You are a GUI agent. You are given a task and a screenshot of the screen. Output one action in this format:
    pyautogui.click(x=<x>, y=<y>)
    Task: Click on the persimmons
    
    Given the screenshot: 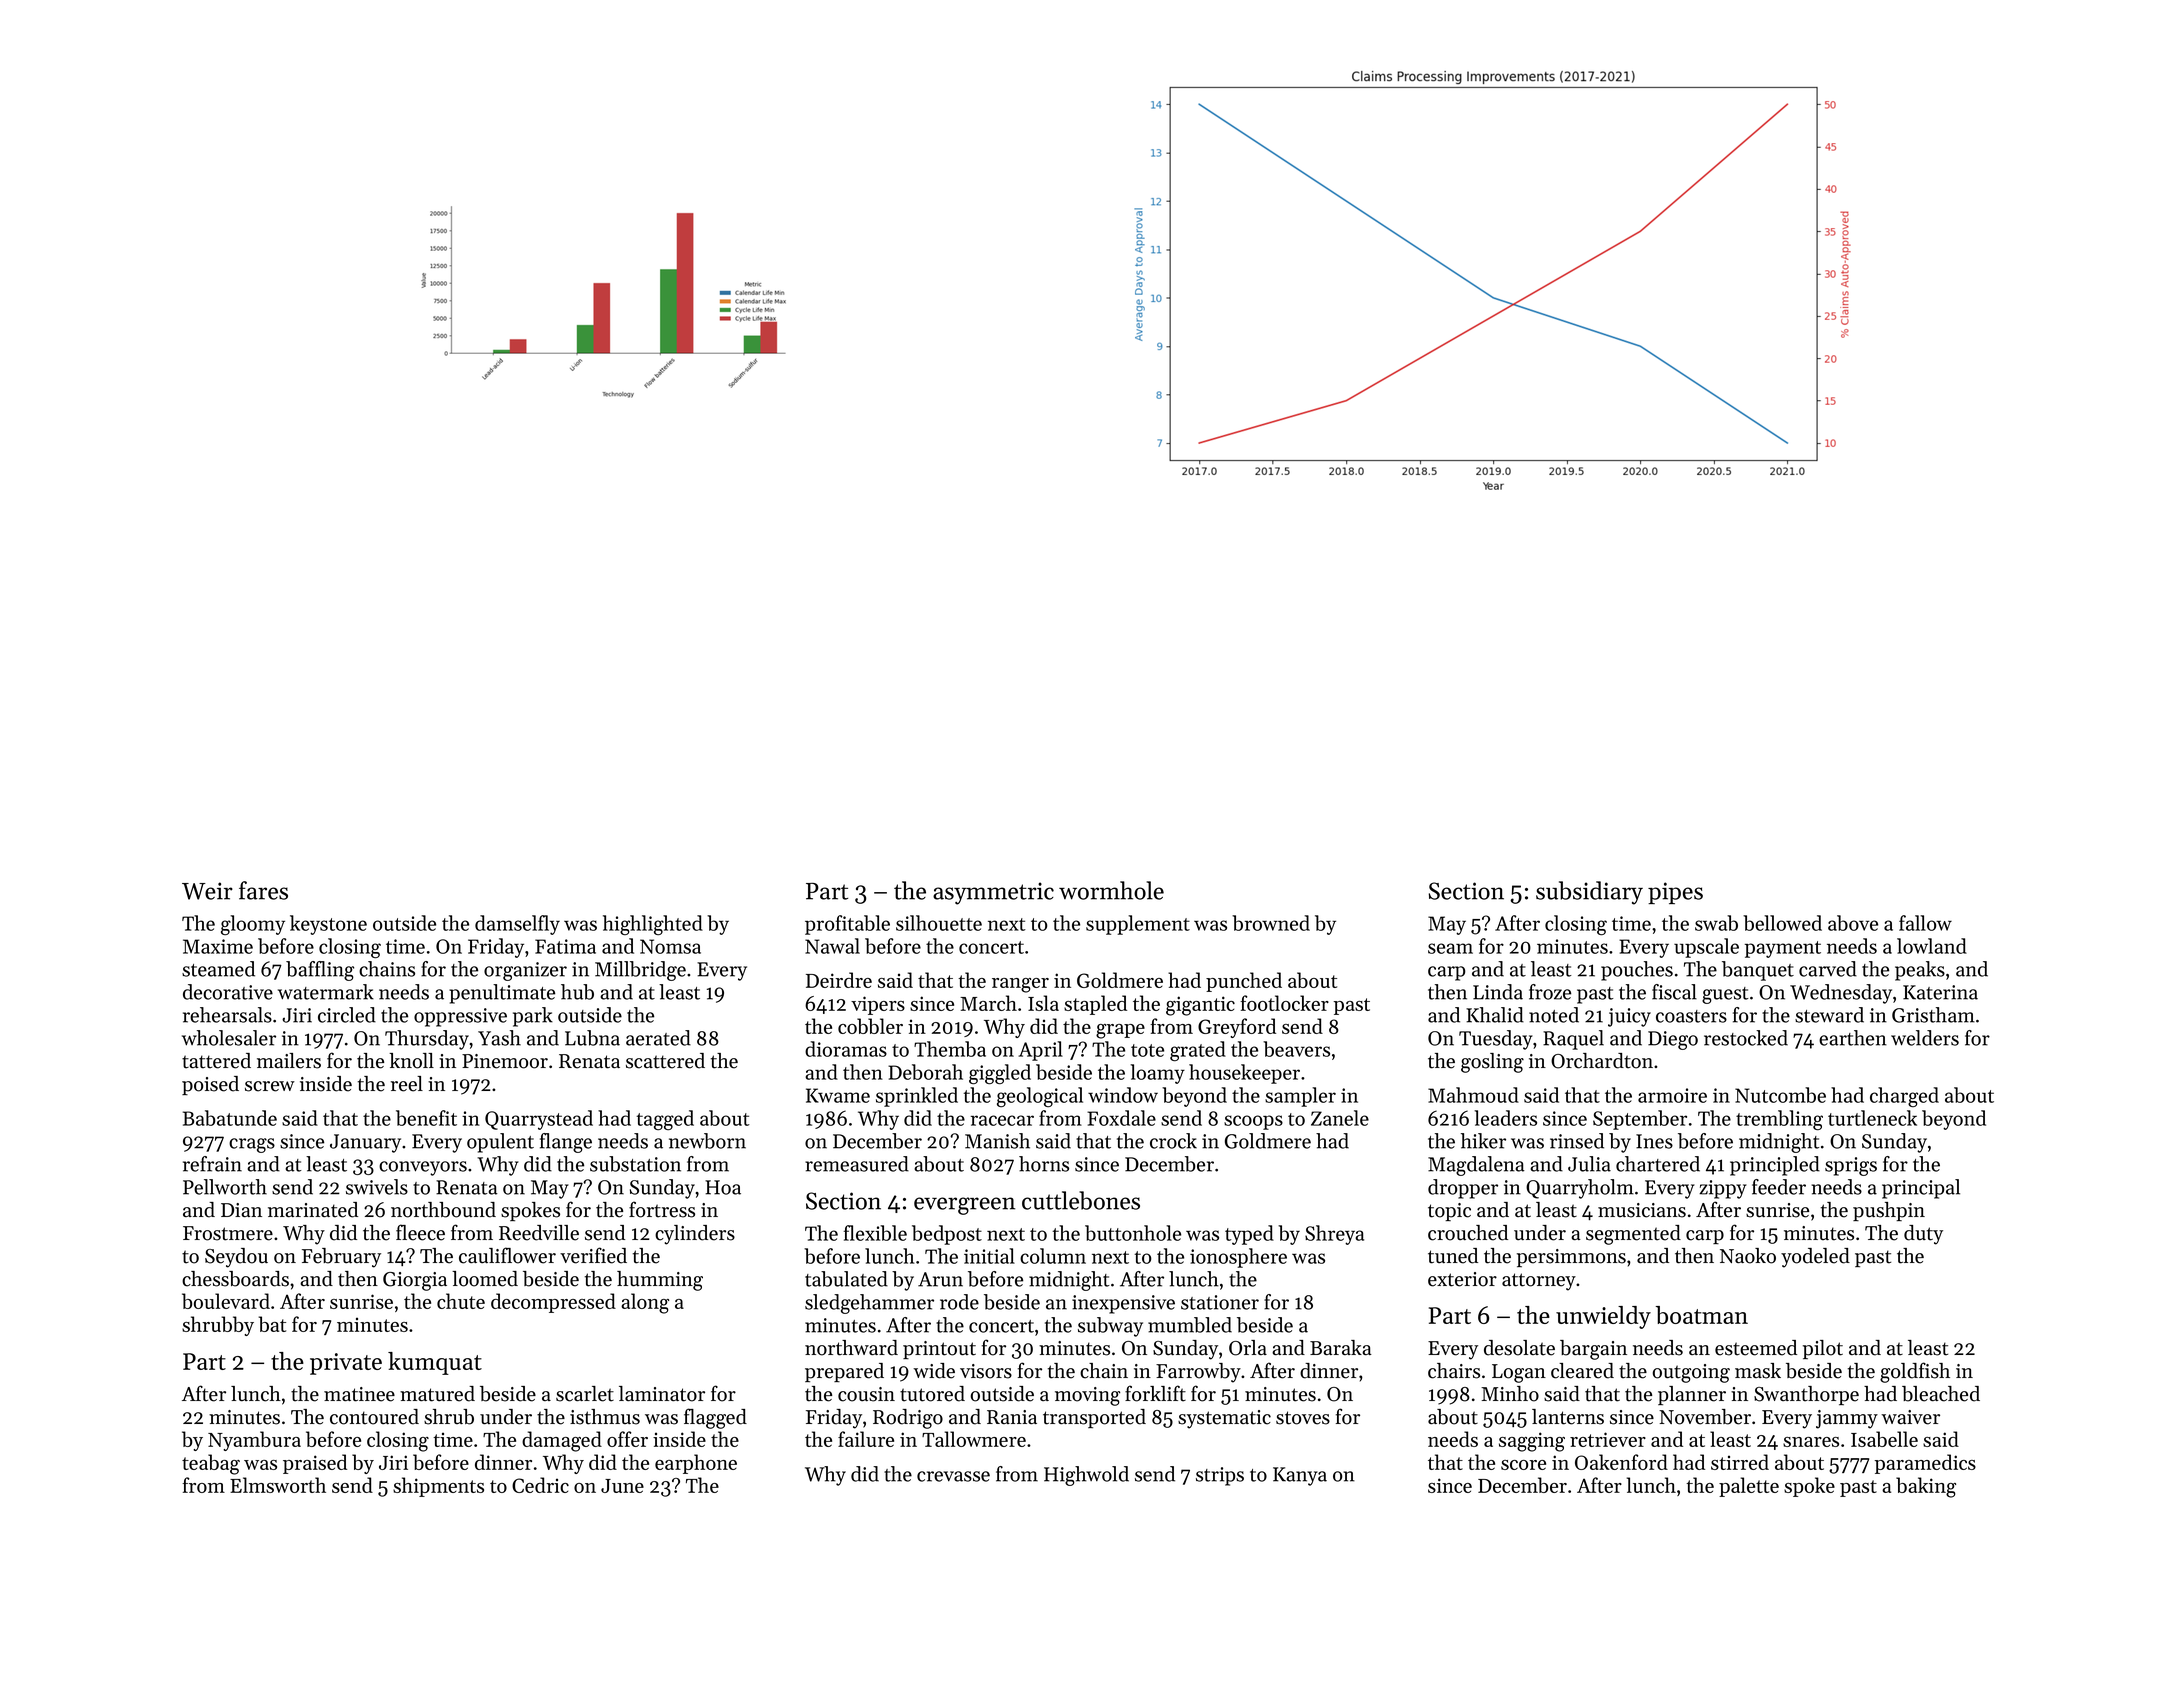 What is the action you would take?
    pyautogui.click(x=1571, y=1258)
